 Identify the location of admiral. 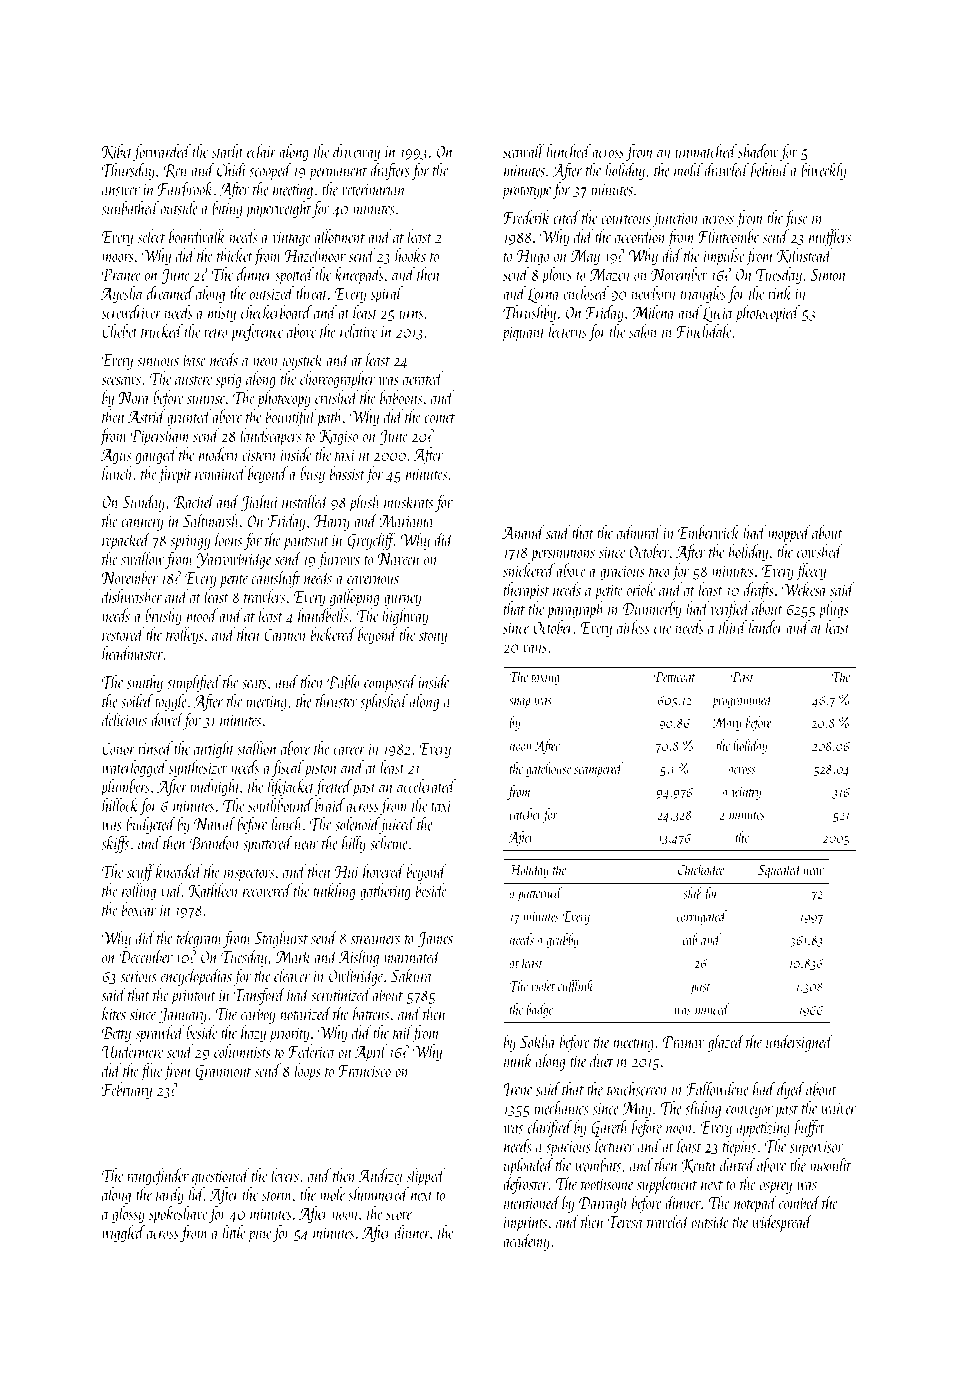
(639, 532).
